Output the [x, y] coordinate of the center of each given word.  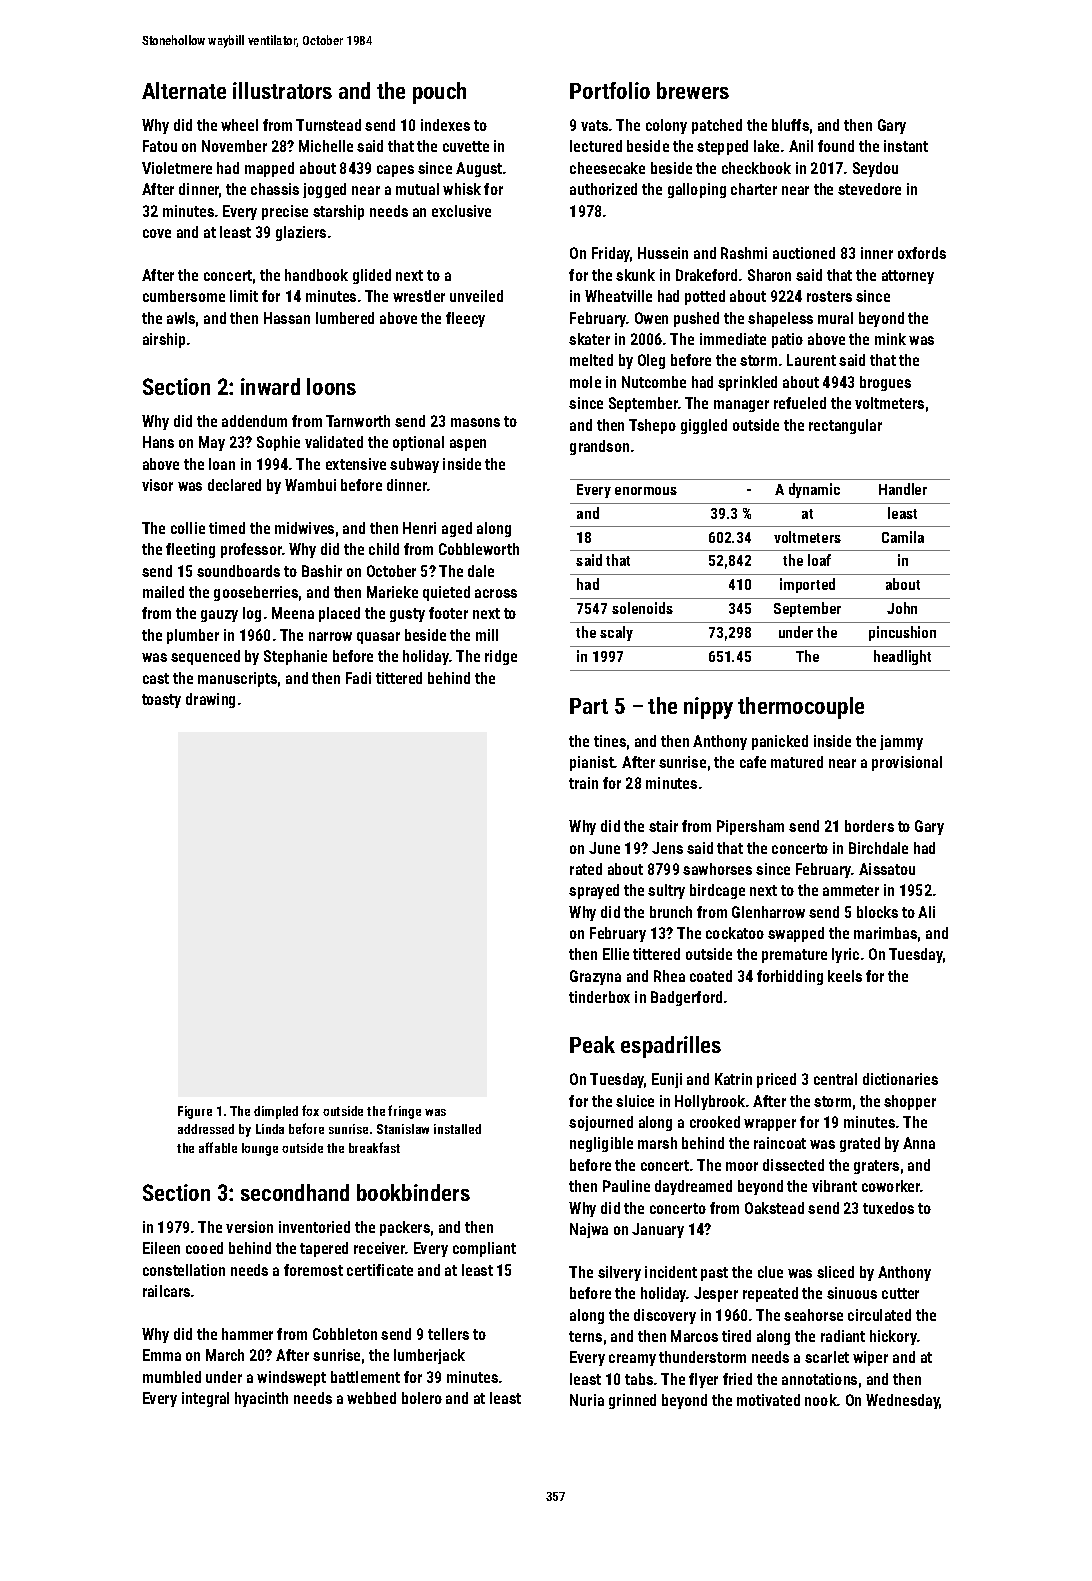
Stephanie [295, 657]
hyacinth [261, 1399]
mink [890, 339]
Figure [195, 1112]
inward [270, 386]
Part [589, 706]
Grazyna [595, 977]
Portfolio [610, 90]
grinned [632, 1401]
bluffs [790, 125]
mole [585, 382]
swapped [796, 934]
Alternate [184, 90]
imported [807, 585]
